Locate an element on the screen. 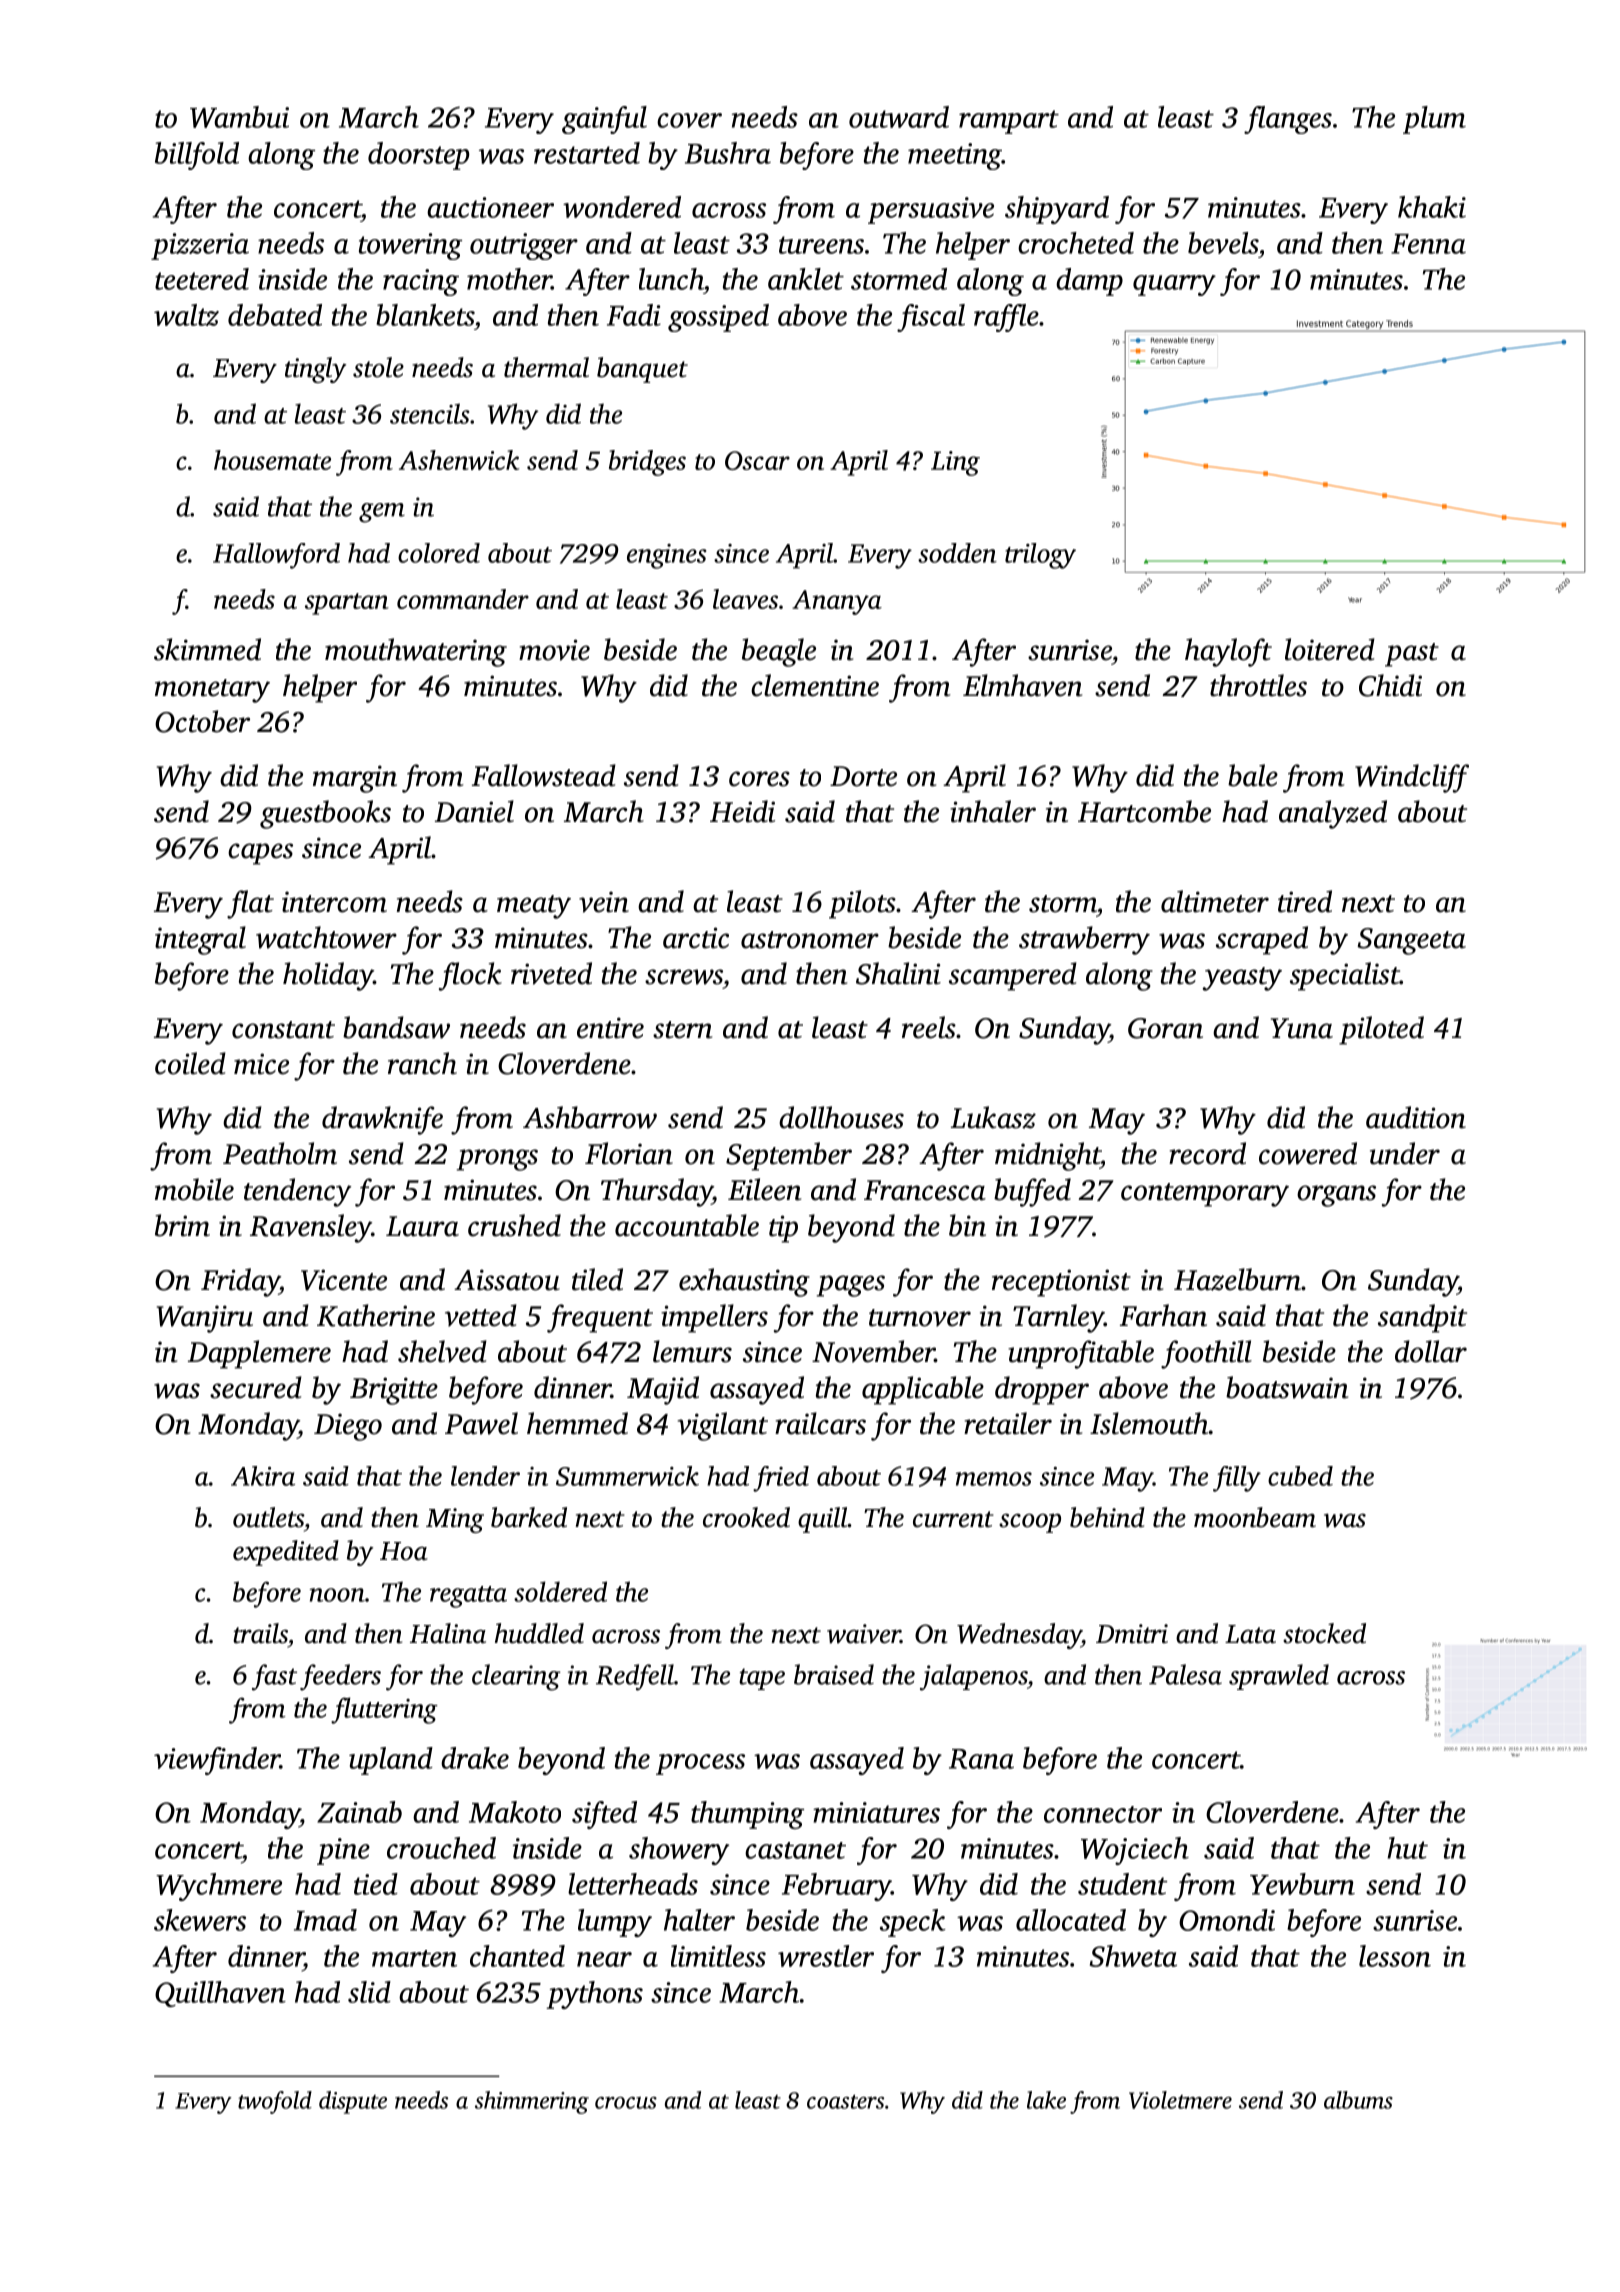 The image size is (1620, 2292). mother is located at coordinates (509, 279).
